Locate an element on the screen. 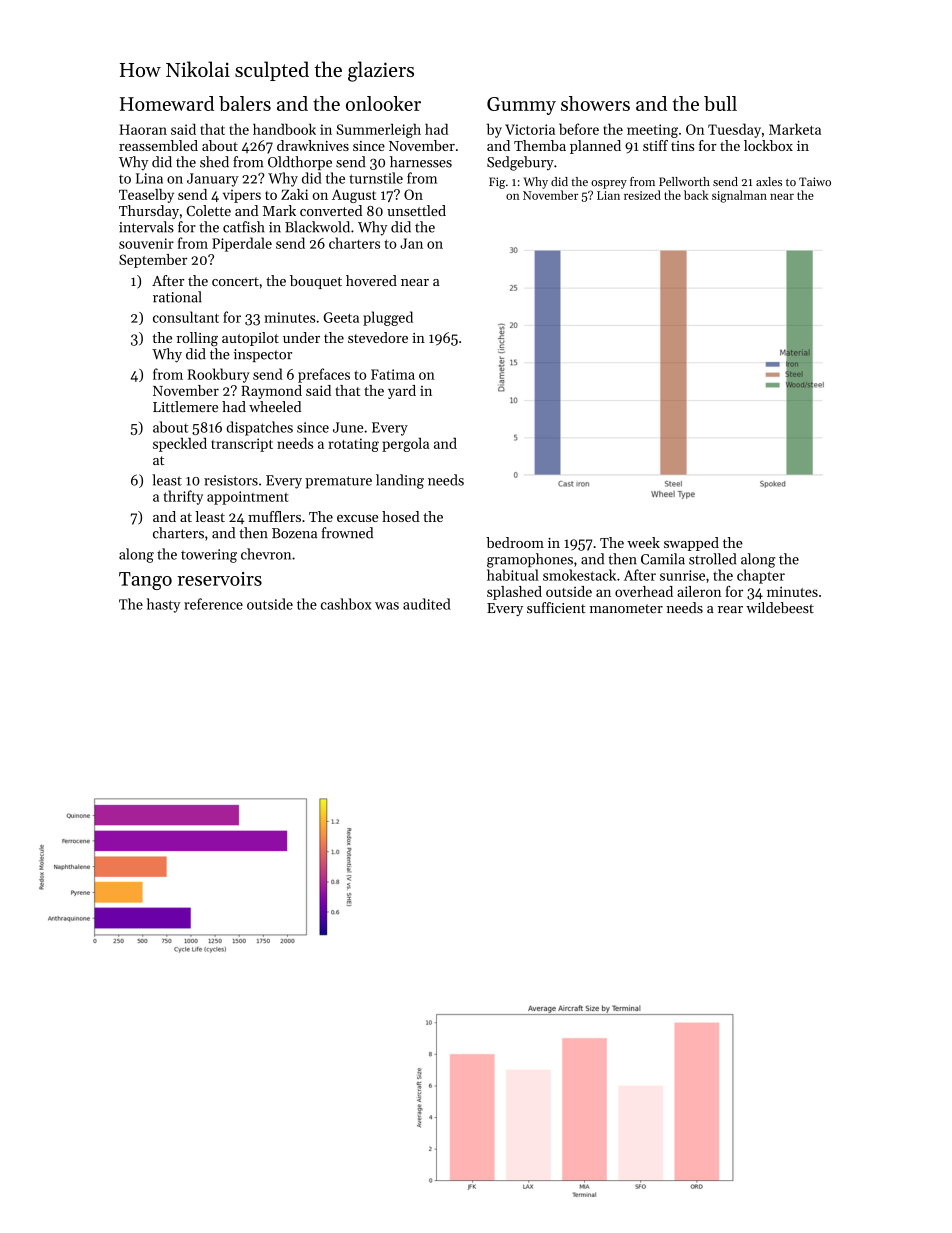 The width and height of the screenshot is (952, 1233). towering is located at coordinates (209, 556).
